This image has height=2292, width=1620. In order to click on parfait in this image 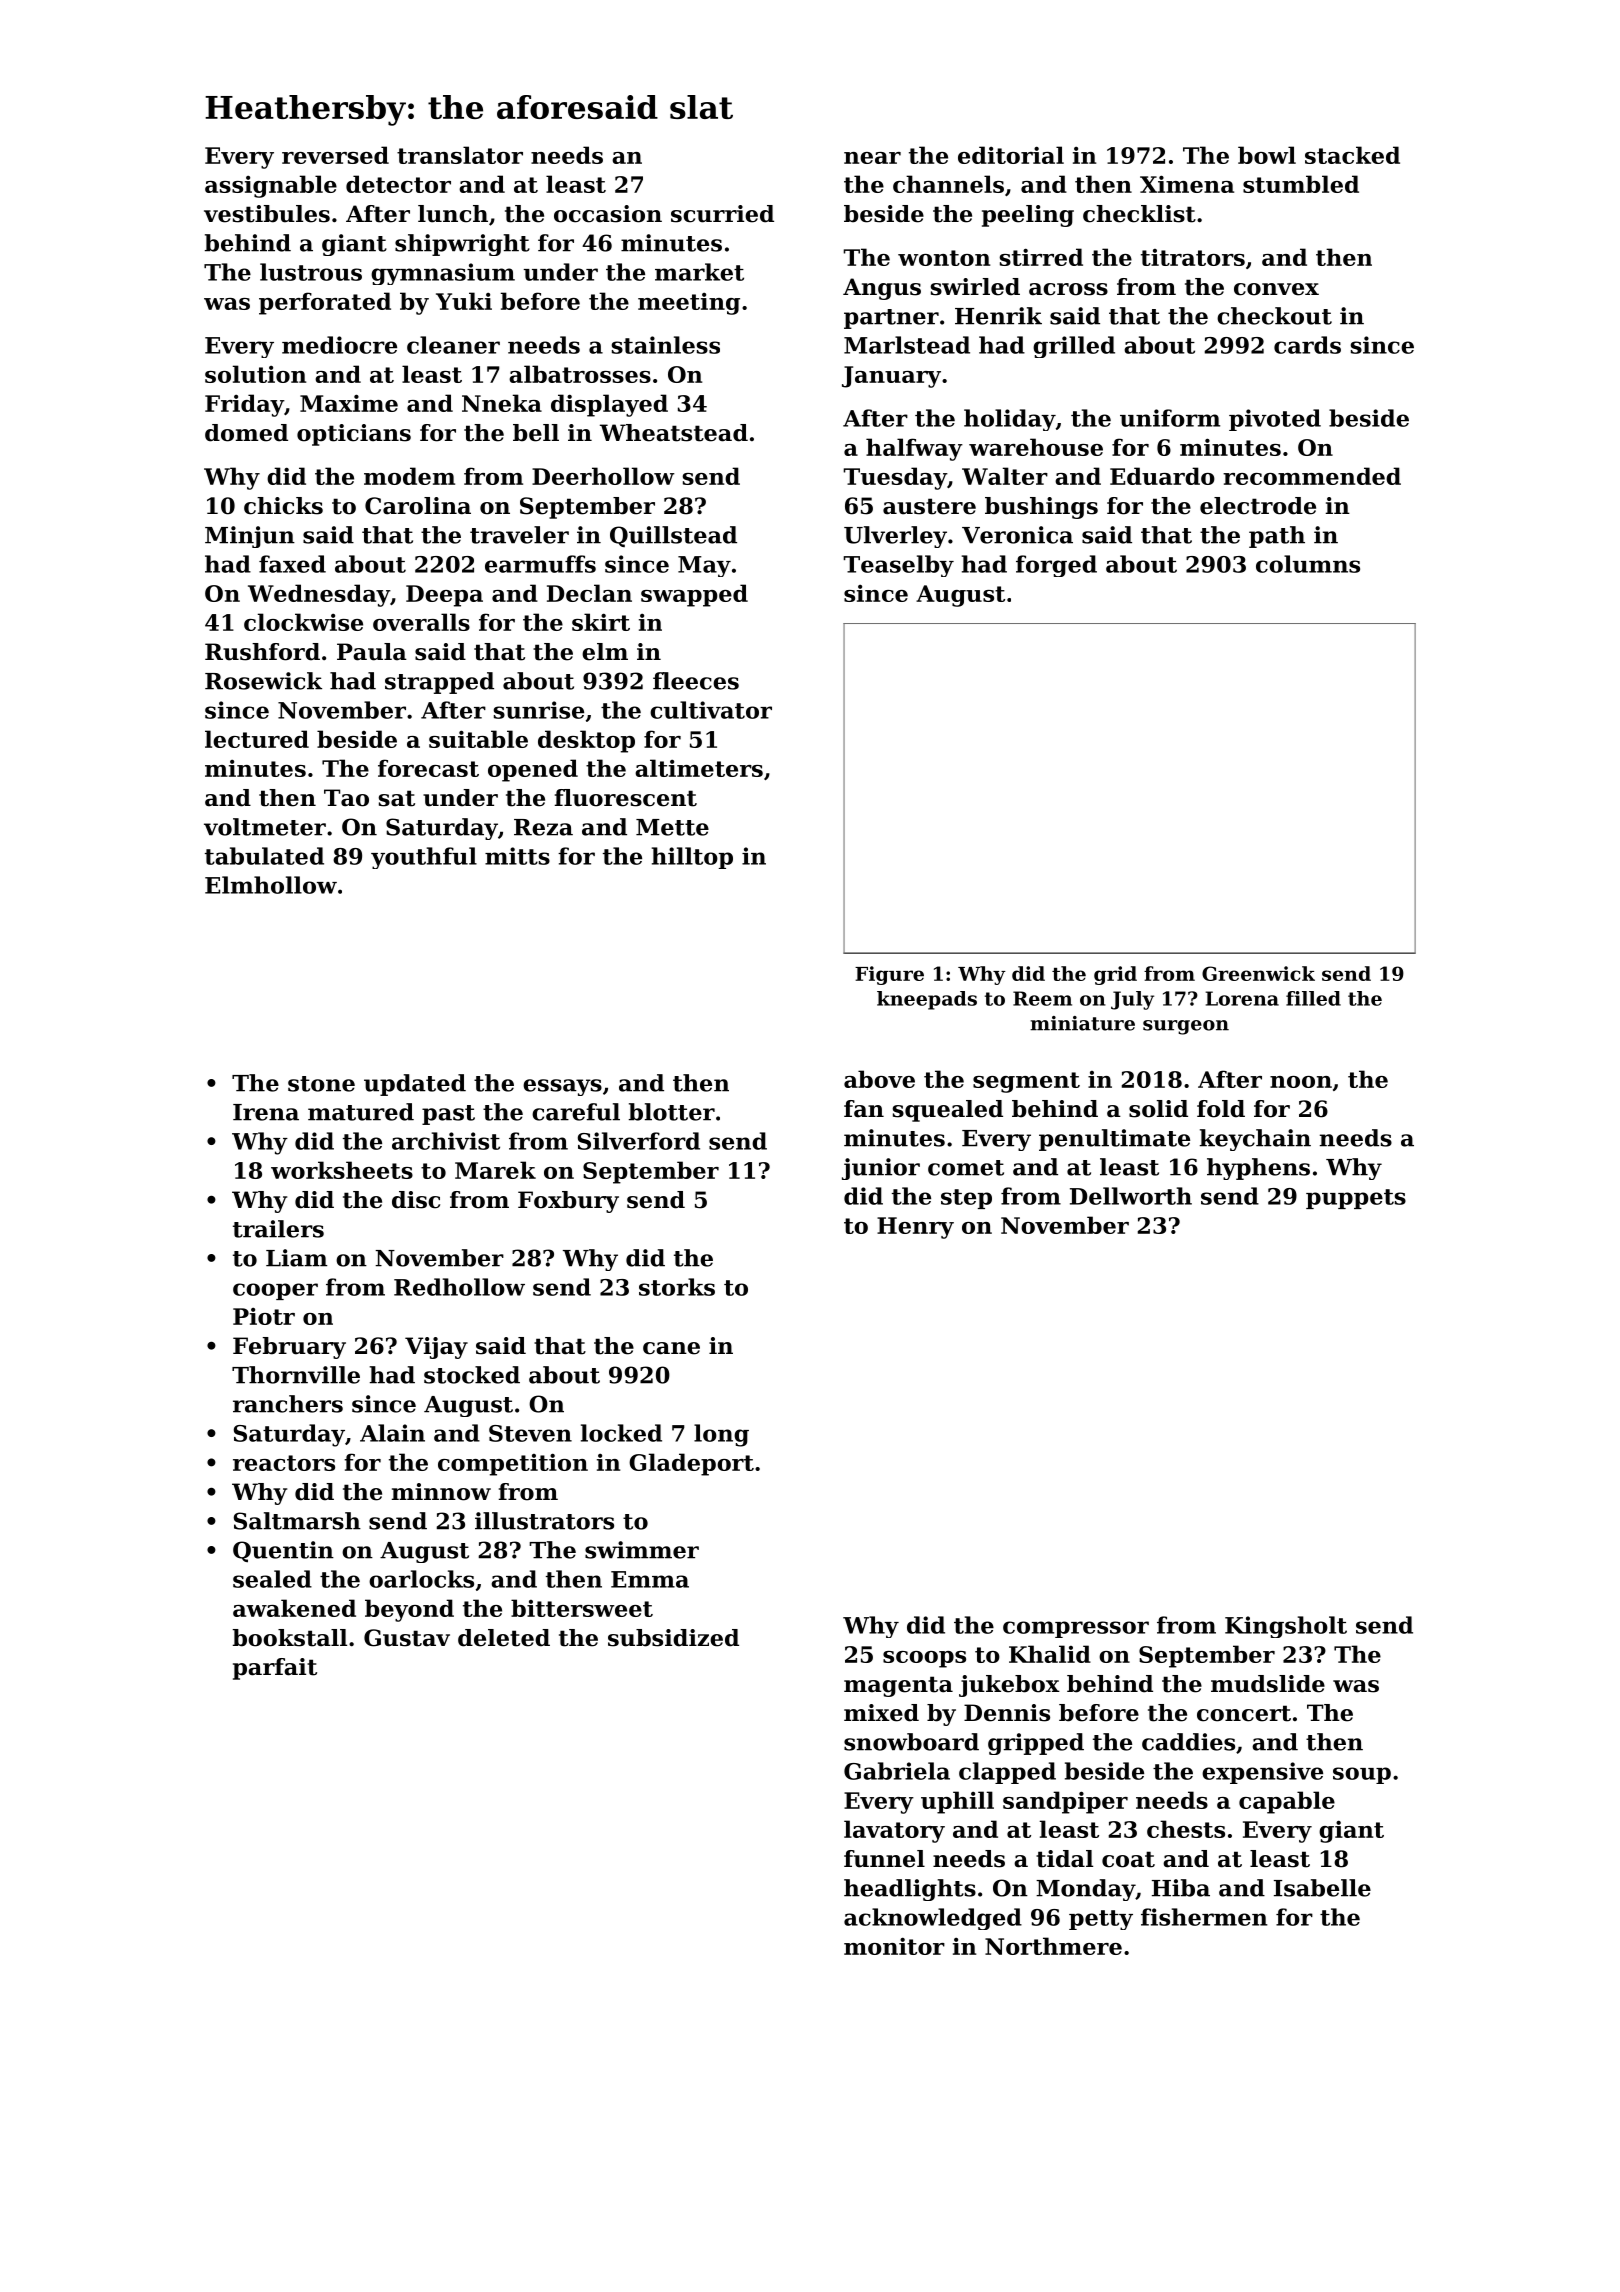, I will do `click(275, 1669)`.
